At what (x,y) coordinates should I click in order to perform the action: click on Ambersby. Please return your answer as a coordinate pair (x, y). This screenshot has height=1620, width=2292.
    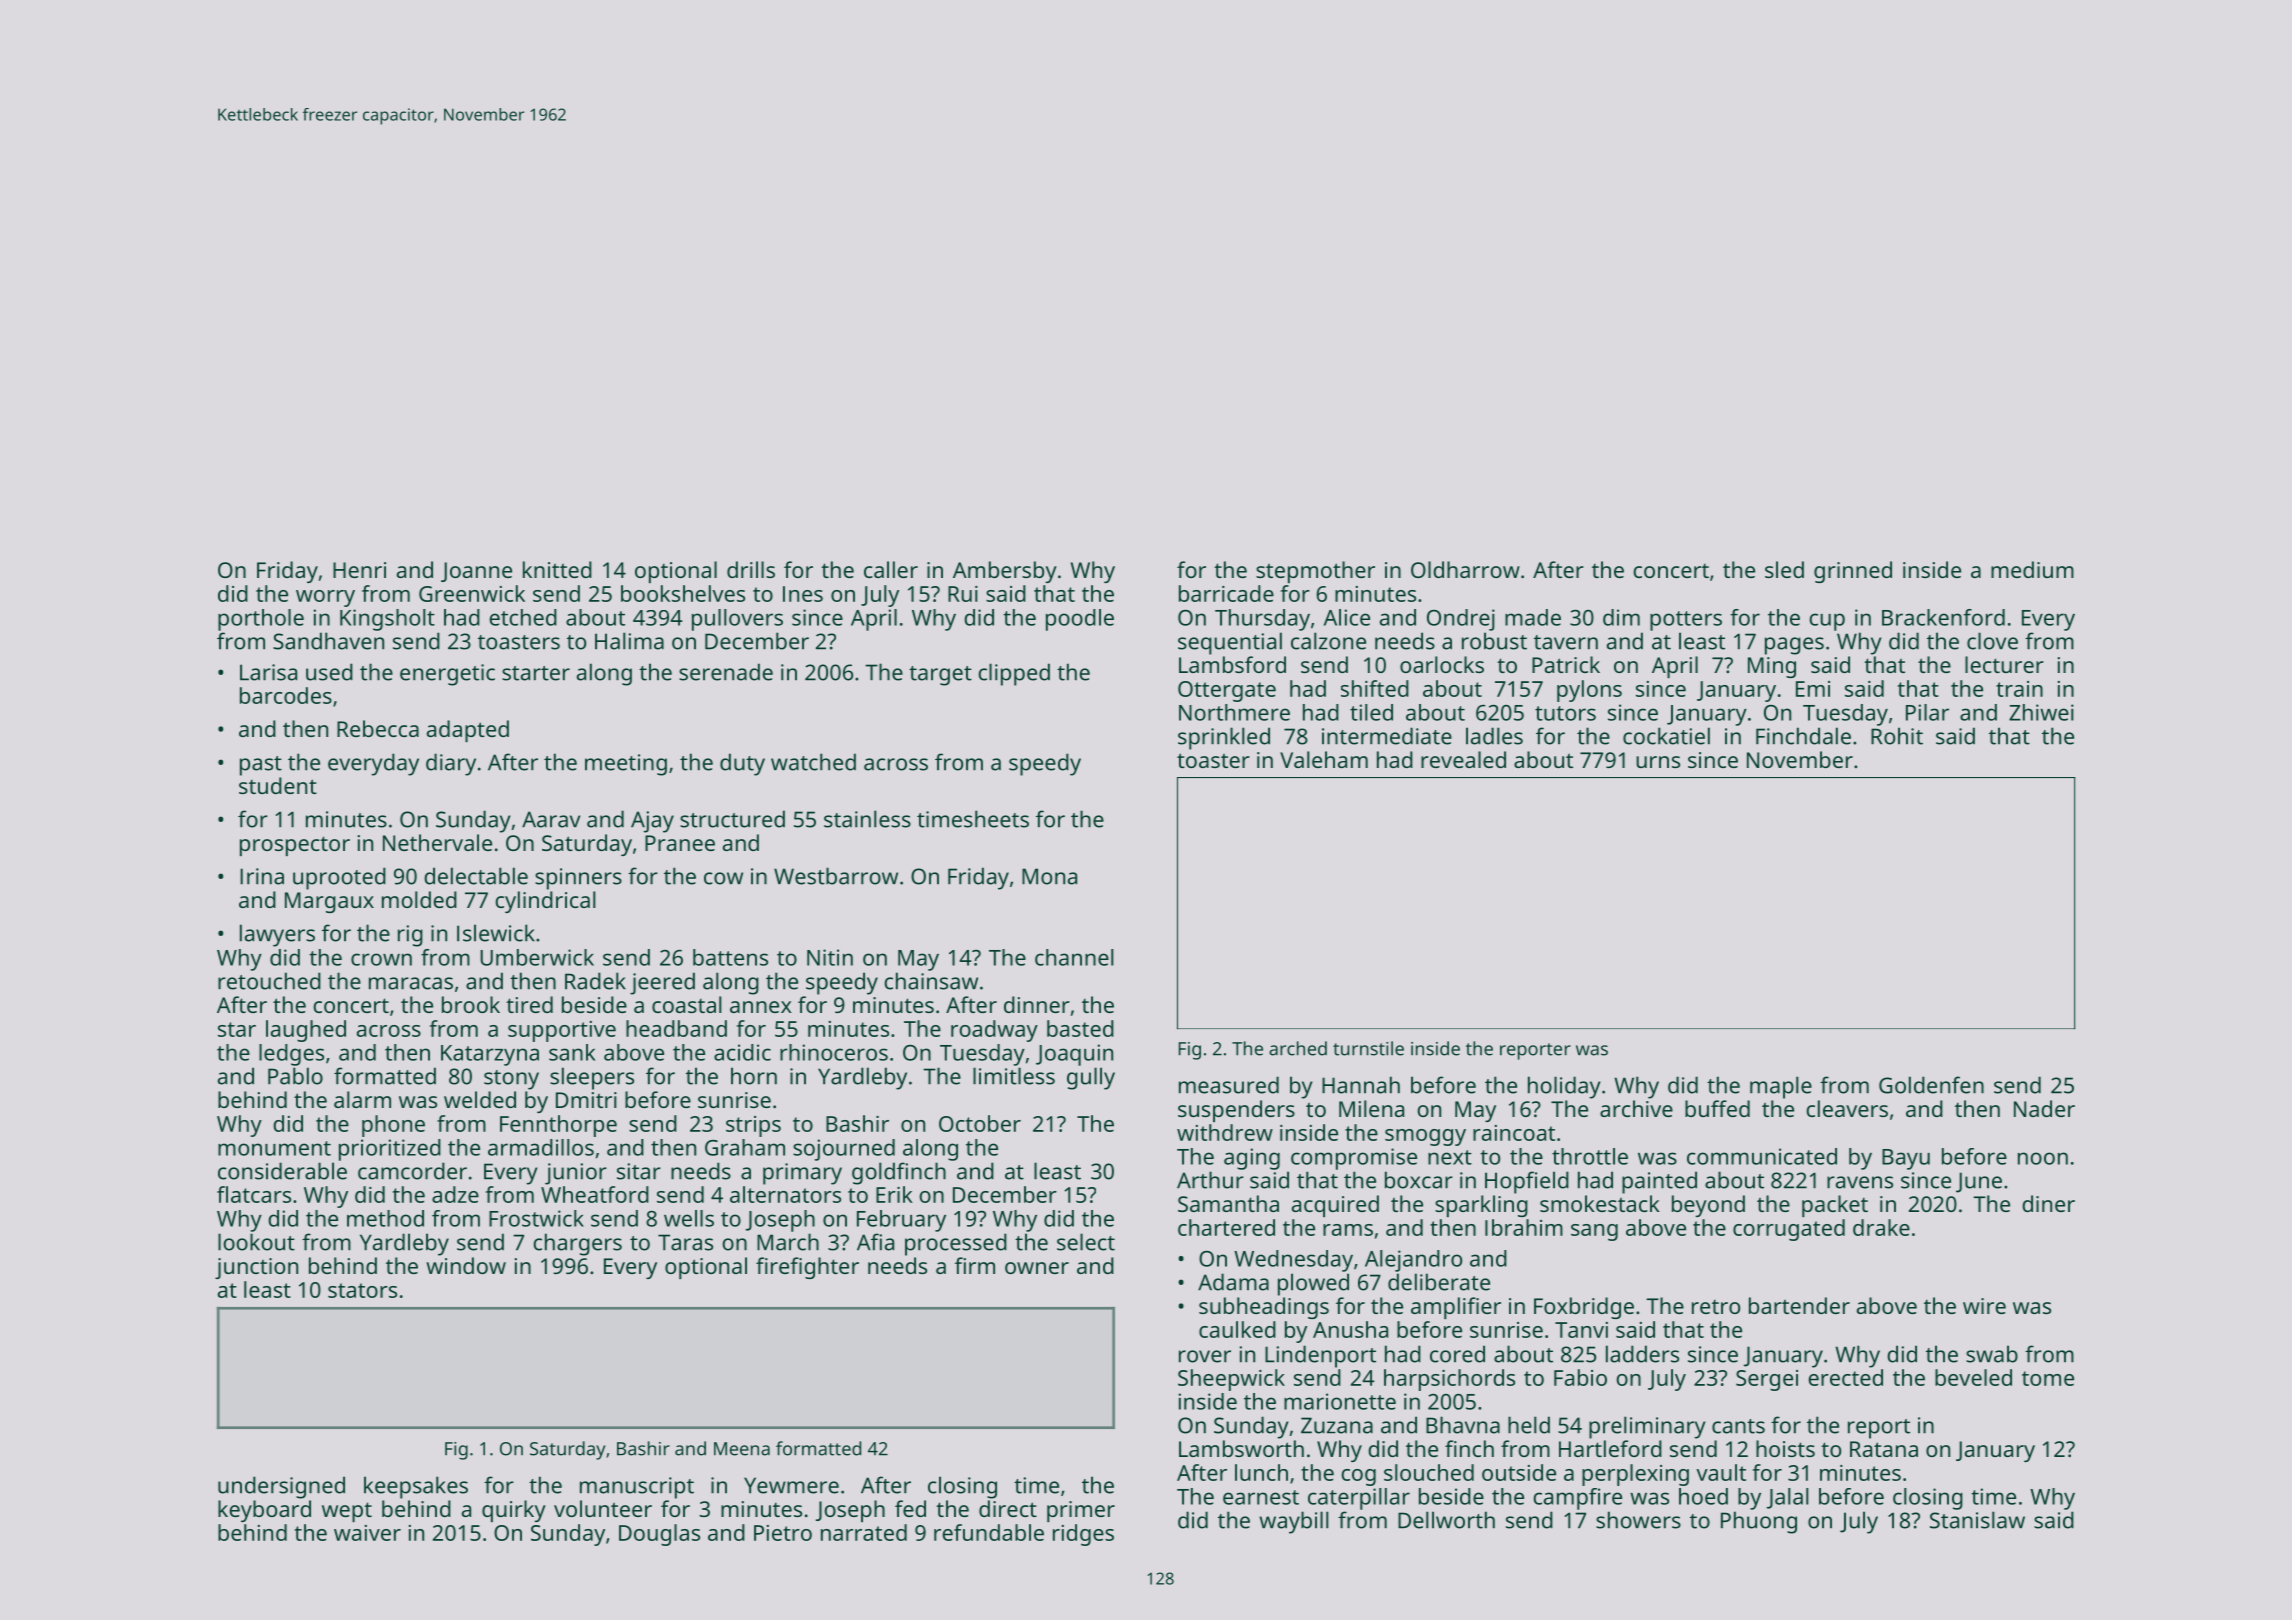
    Looking at the image, I should click on (1005, 572).
